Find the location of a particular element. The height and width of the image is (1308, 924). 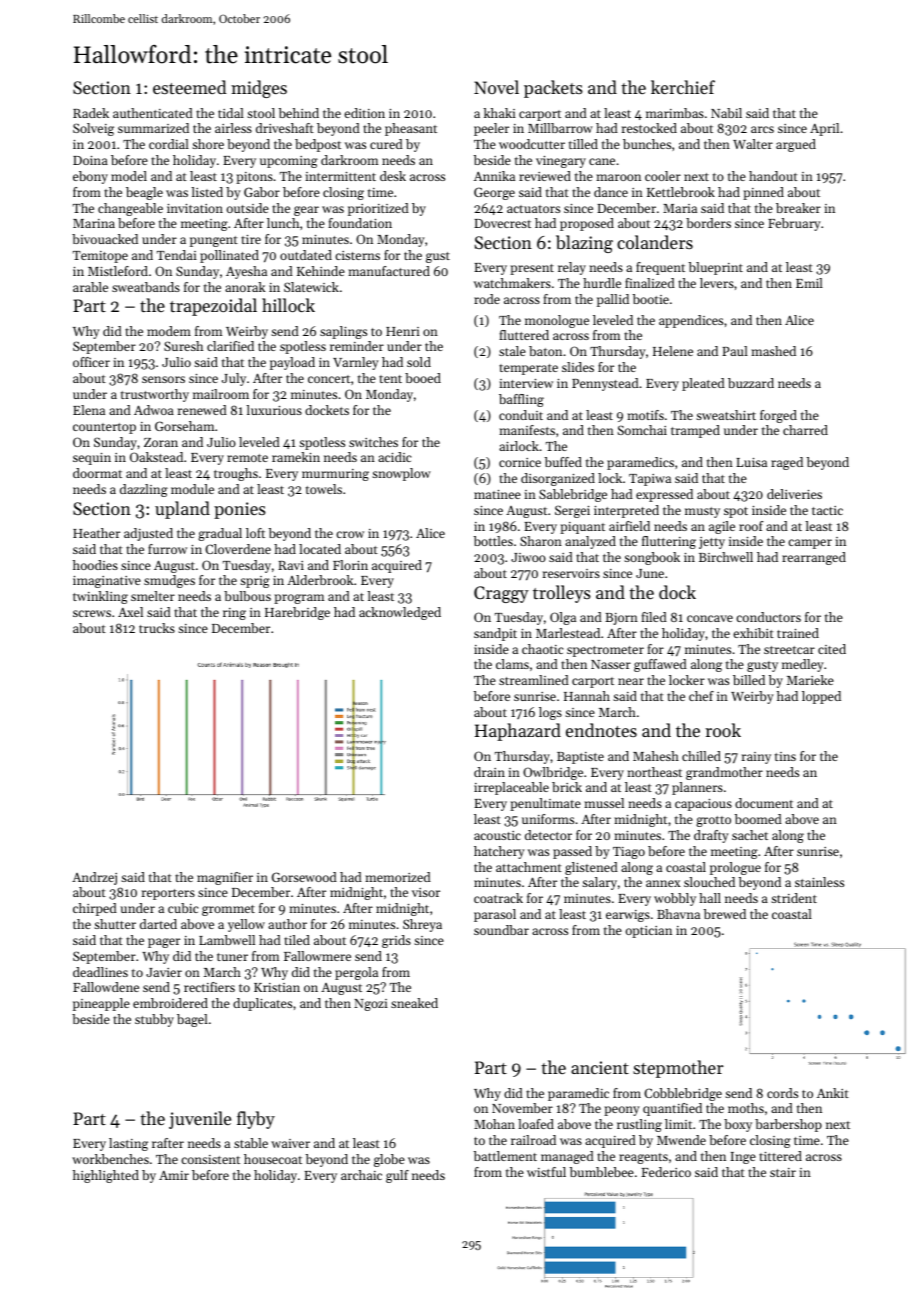

baffling is located at coordinates (521, 400).
